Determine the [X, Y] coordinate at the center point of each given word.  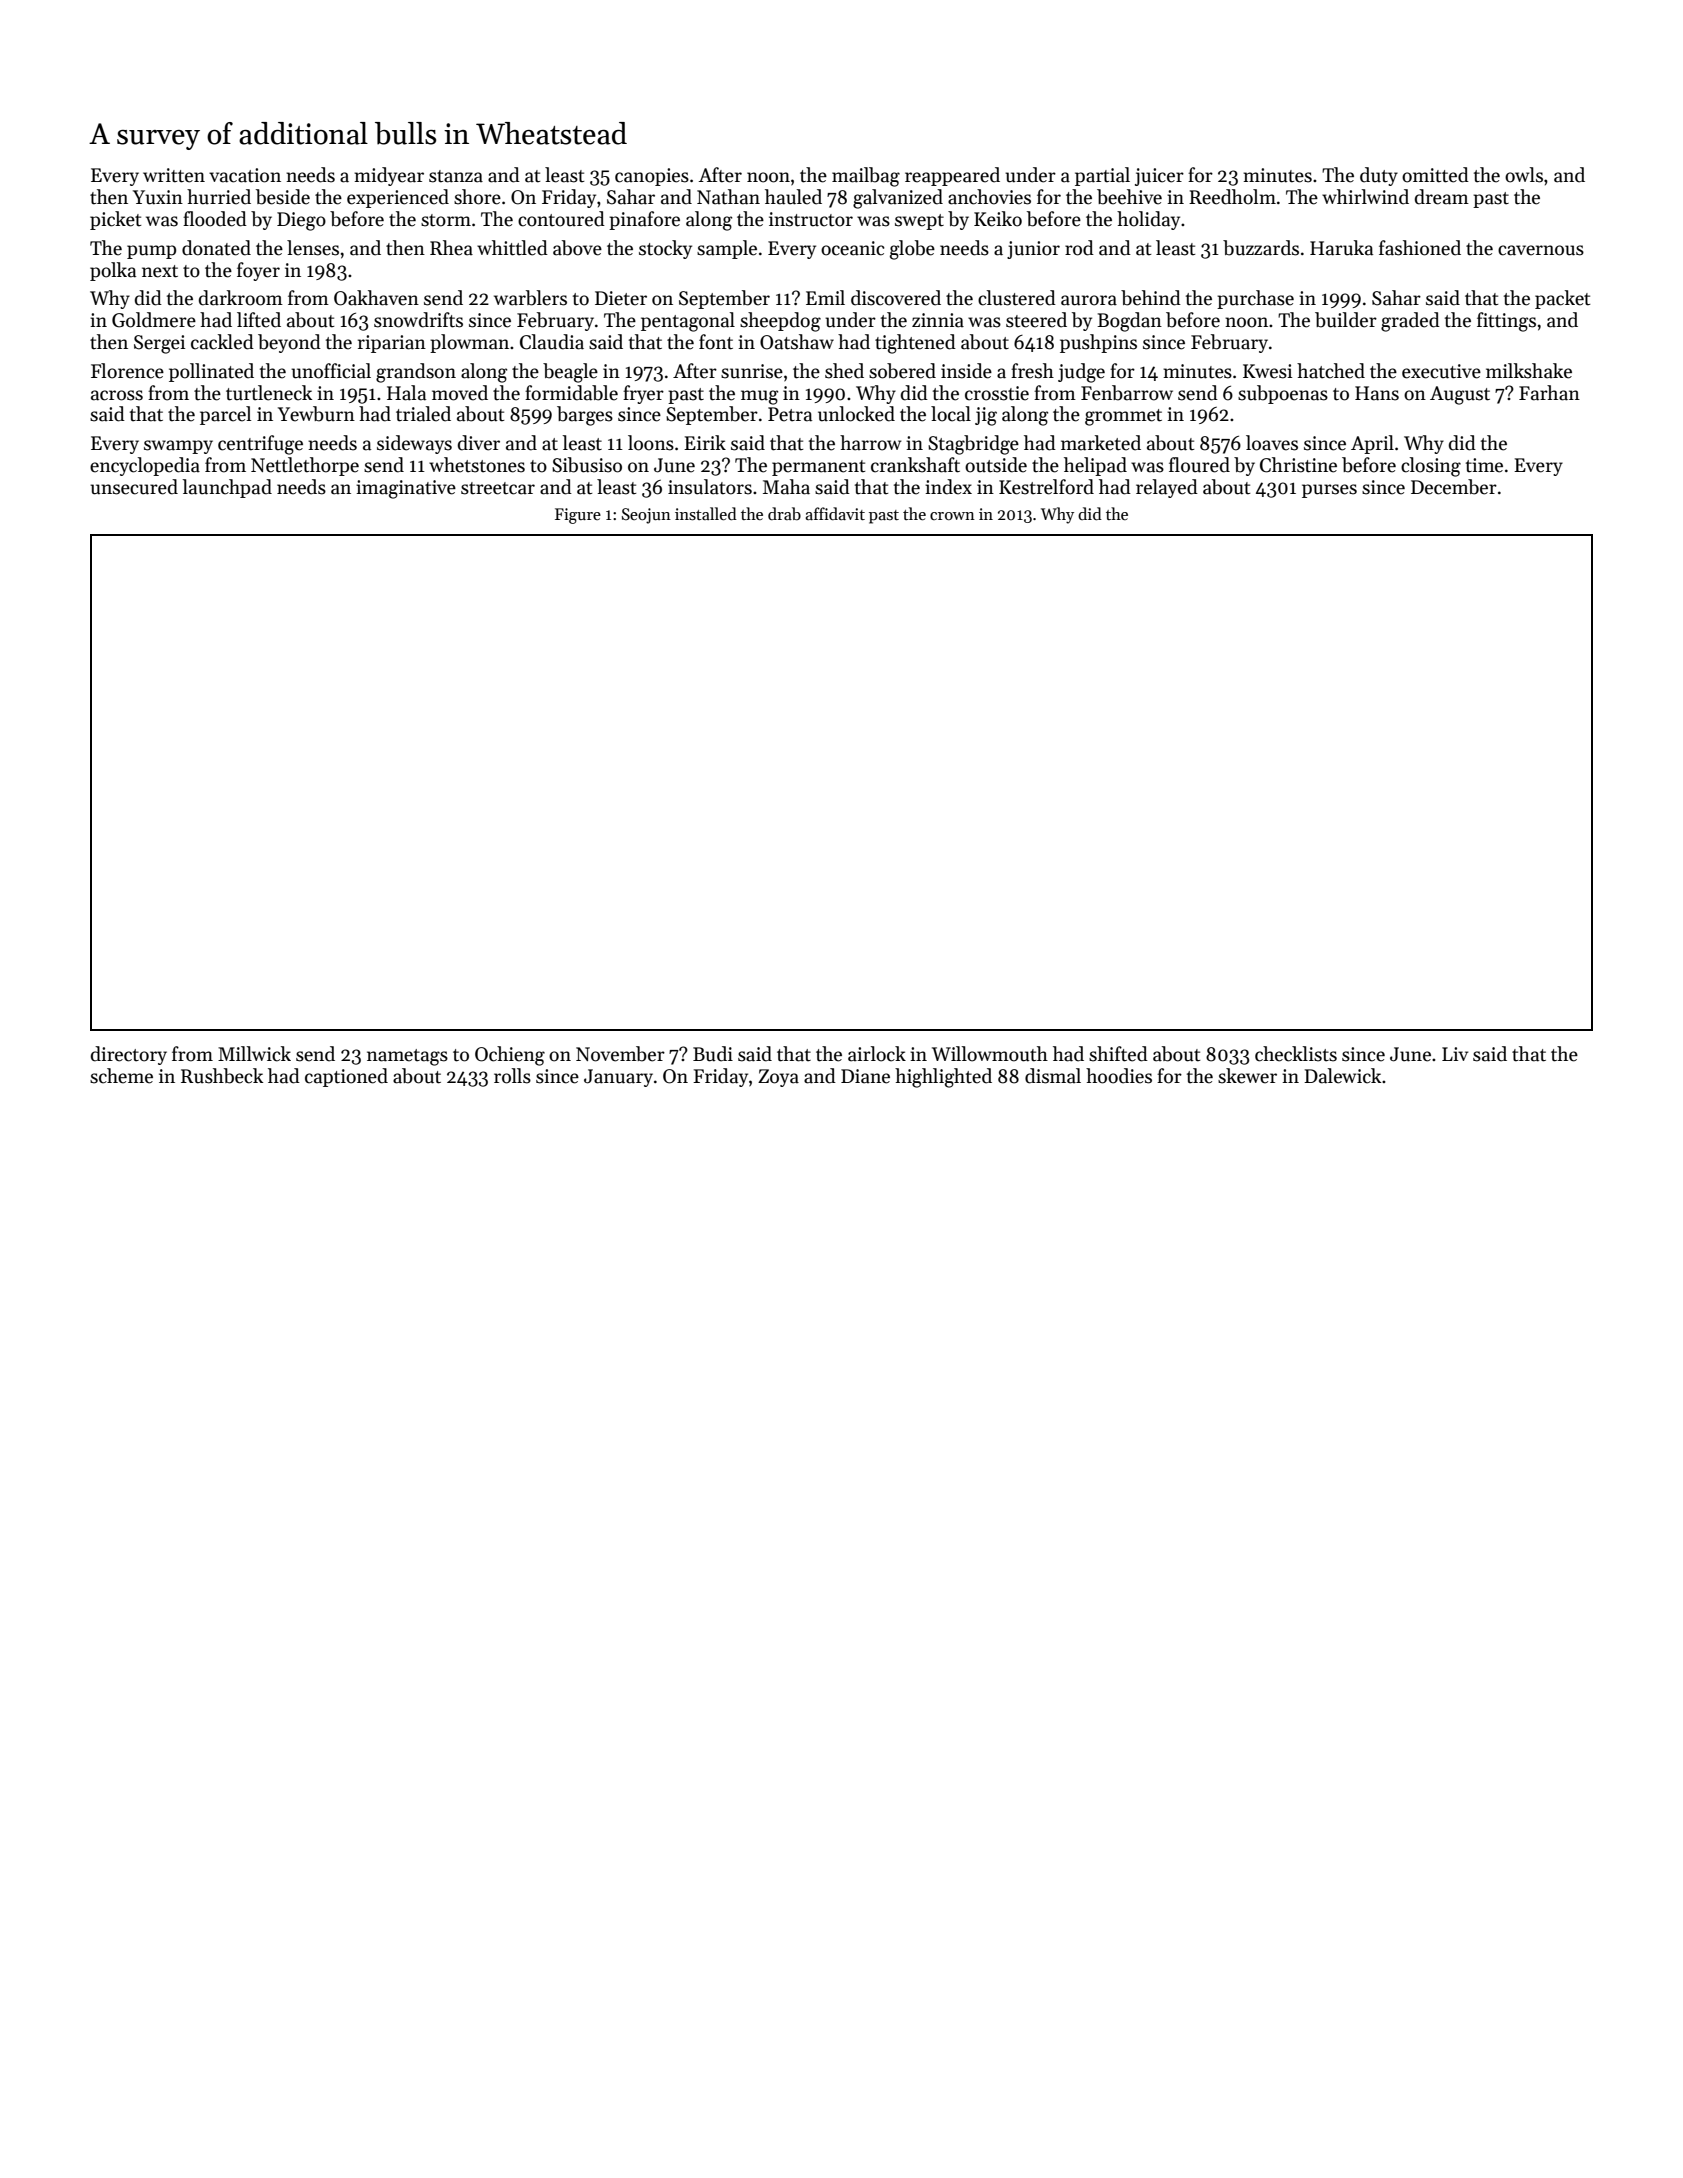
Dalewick [1342, 1076]
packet [1562, 299]
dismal [1053, 1076]
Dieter [621, 298]
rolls [512, 1076]
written [174, 175]
